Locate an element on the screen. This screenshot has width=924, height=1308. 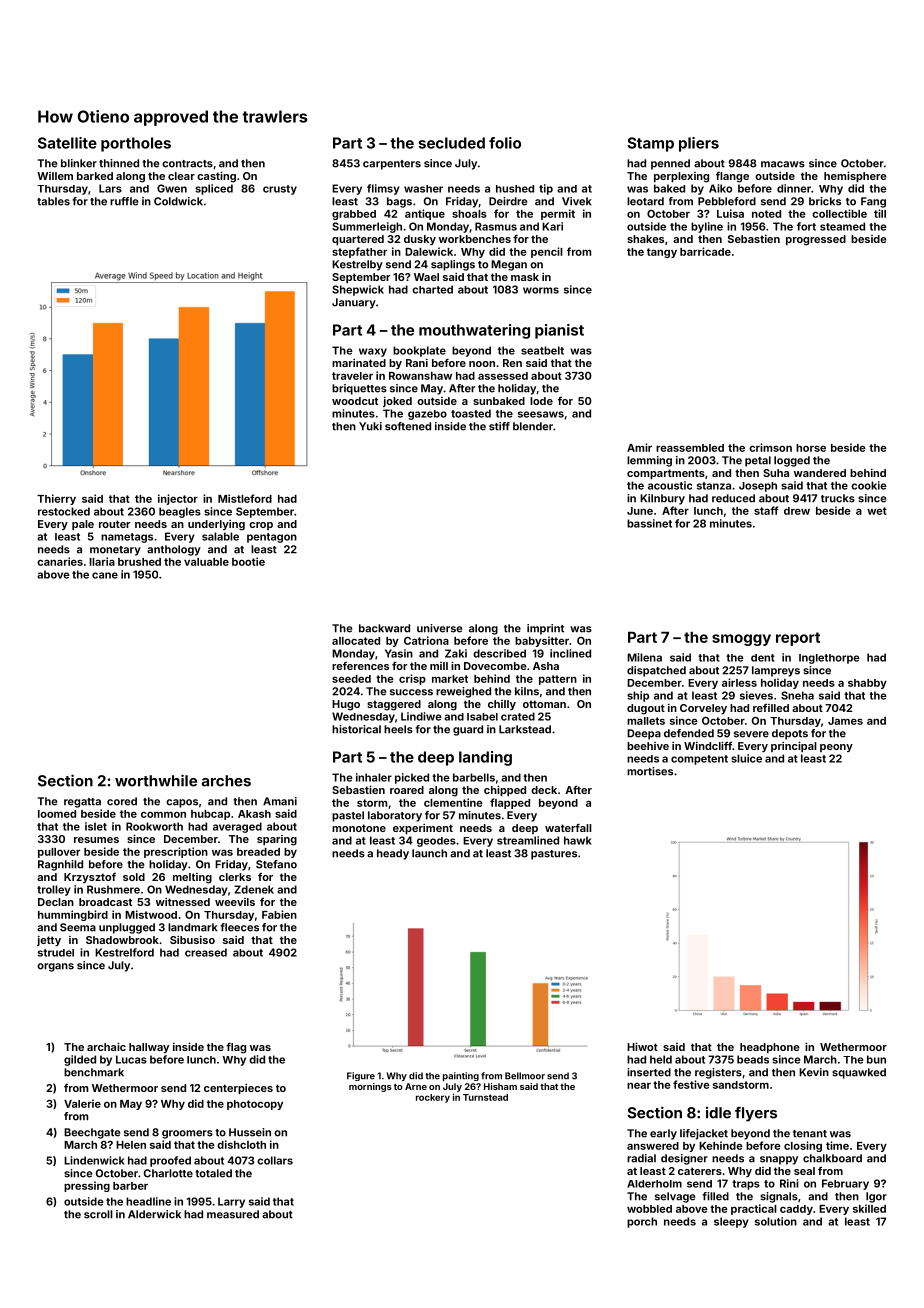
secluded is located at coordinates (451, 143).
